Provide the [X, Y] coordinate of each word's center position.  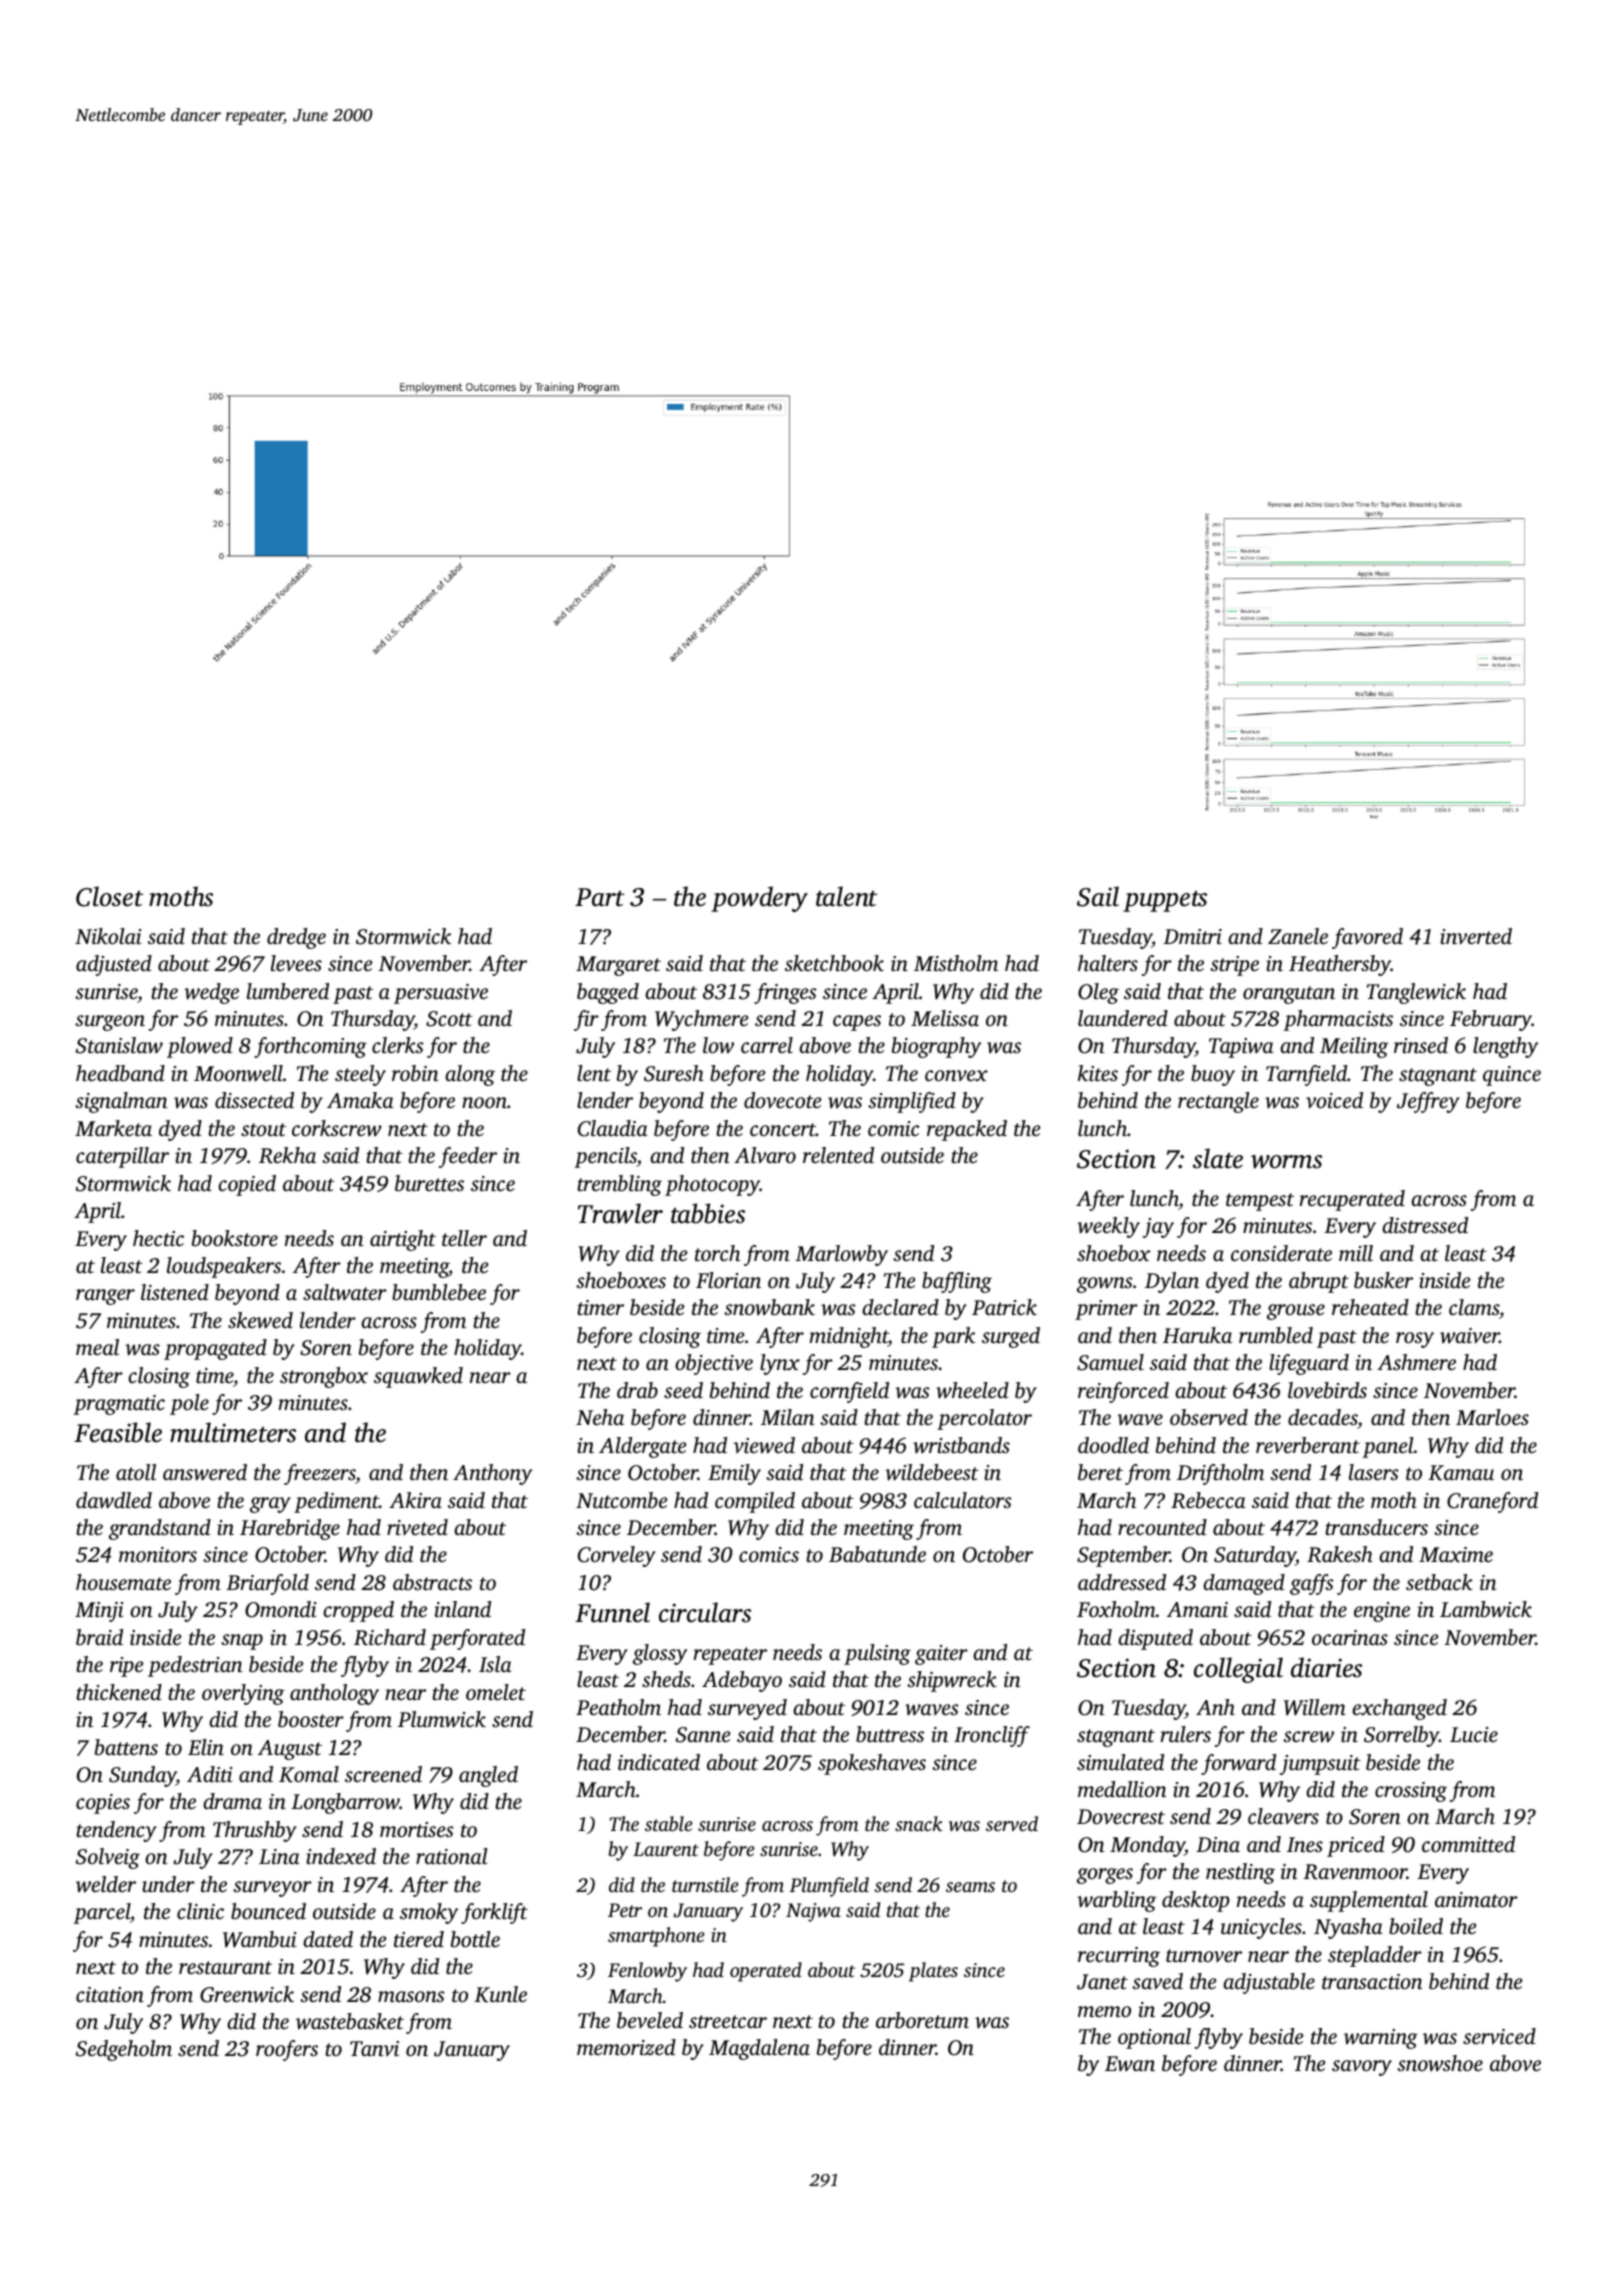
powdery [759, 899]
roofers [287, 2050]
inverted [1476, 936]
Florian [728, 1280]
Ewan [1130, 2064]
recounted [1162, 1527]
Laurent [666, 1849]
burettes [429, 1183]
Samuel [1110, 1362]
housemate [123, 1582]
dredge [296, 938]
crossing [1411, 1792]
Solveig [108, 1858]
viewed [764, 1445]
